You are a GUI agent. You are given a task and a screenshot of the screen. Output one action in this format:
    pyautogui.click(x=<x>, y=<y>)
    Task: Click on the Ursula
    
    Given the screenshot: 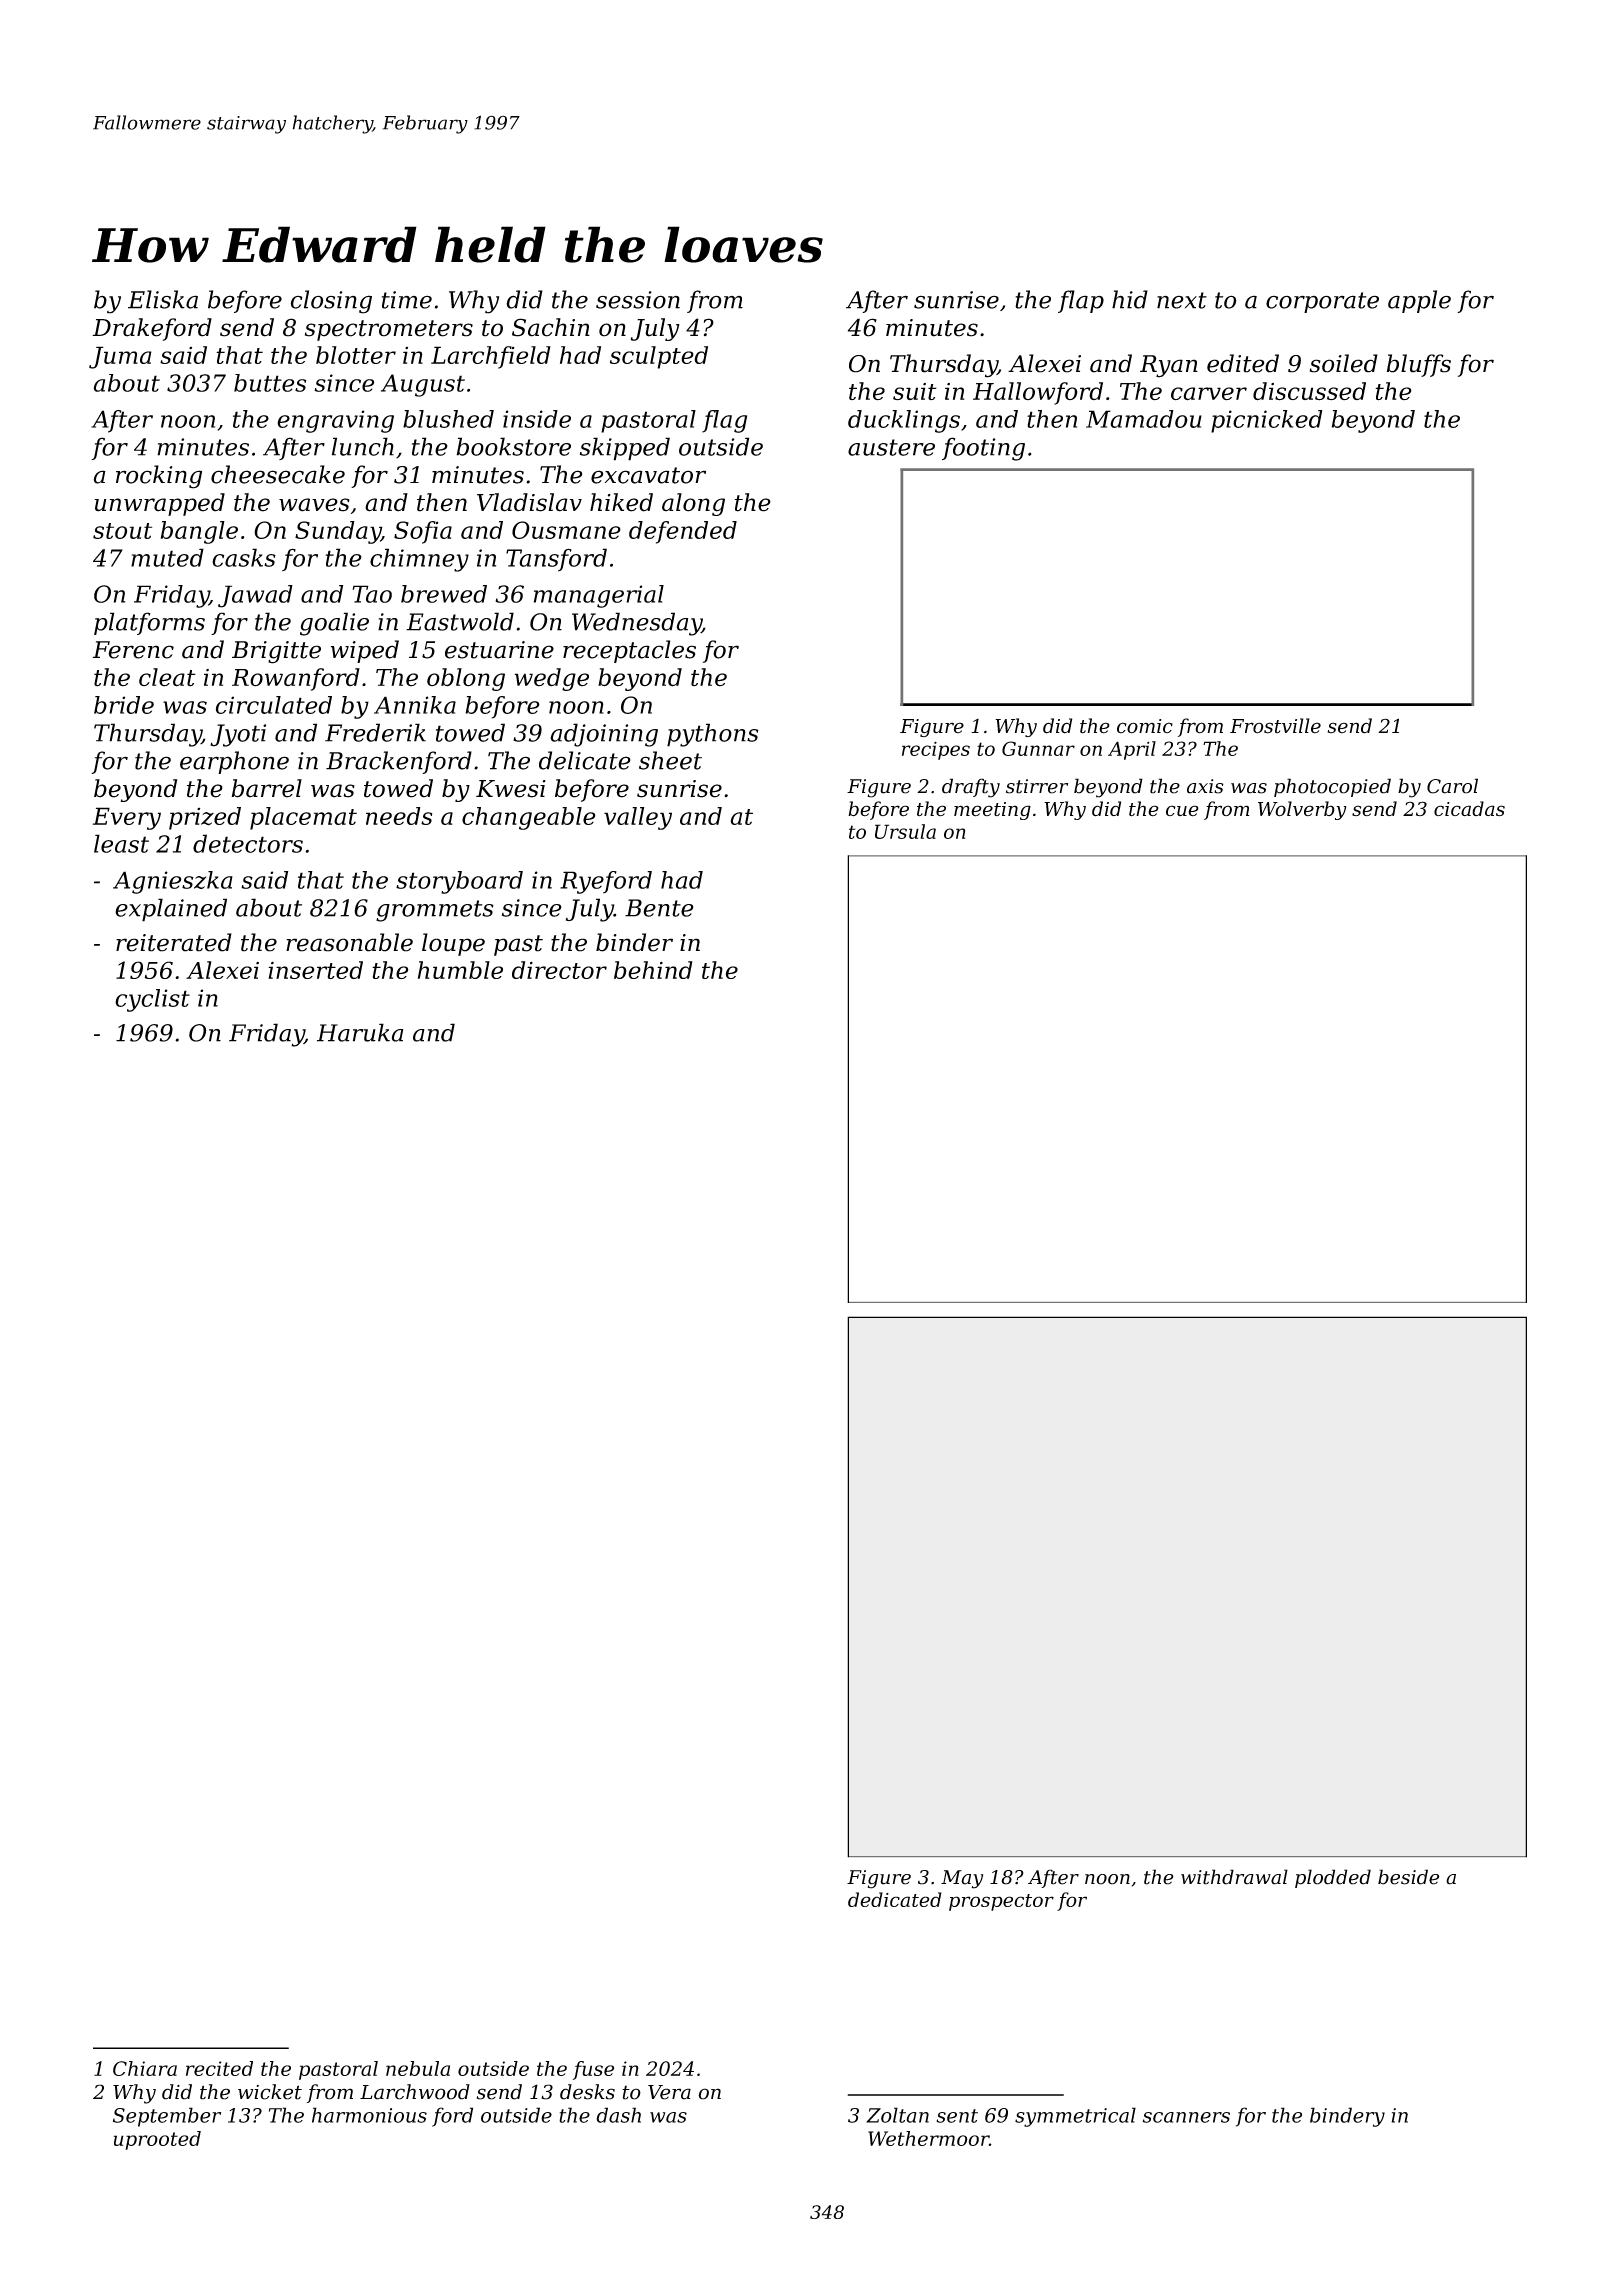 What is the action you would take?
    pyautogui.click(x=905, y=831)
